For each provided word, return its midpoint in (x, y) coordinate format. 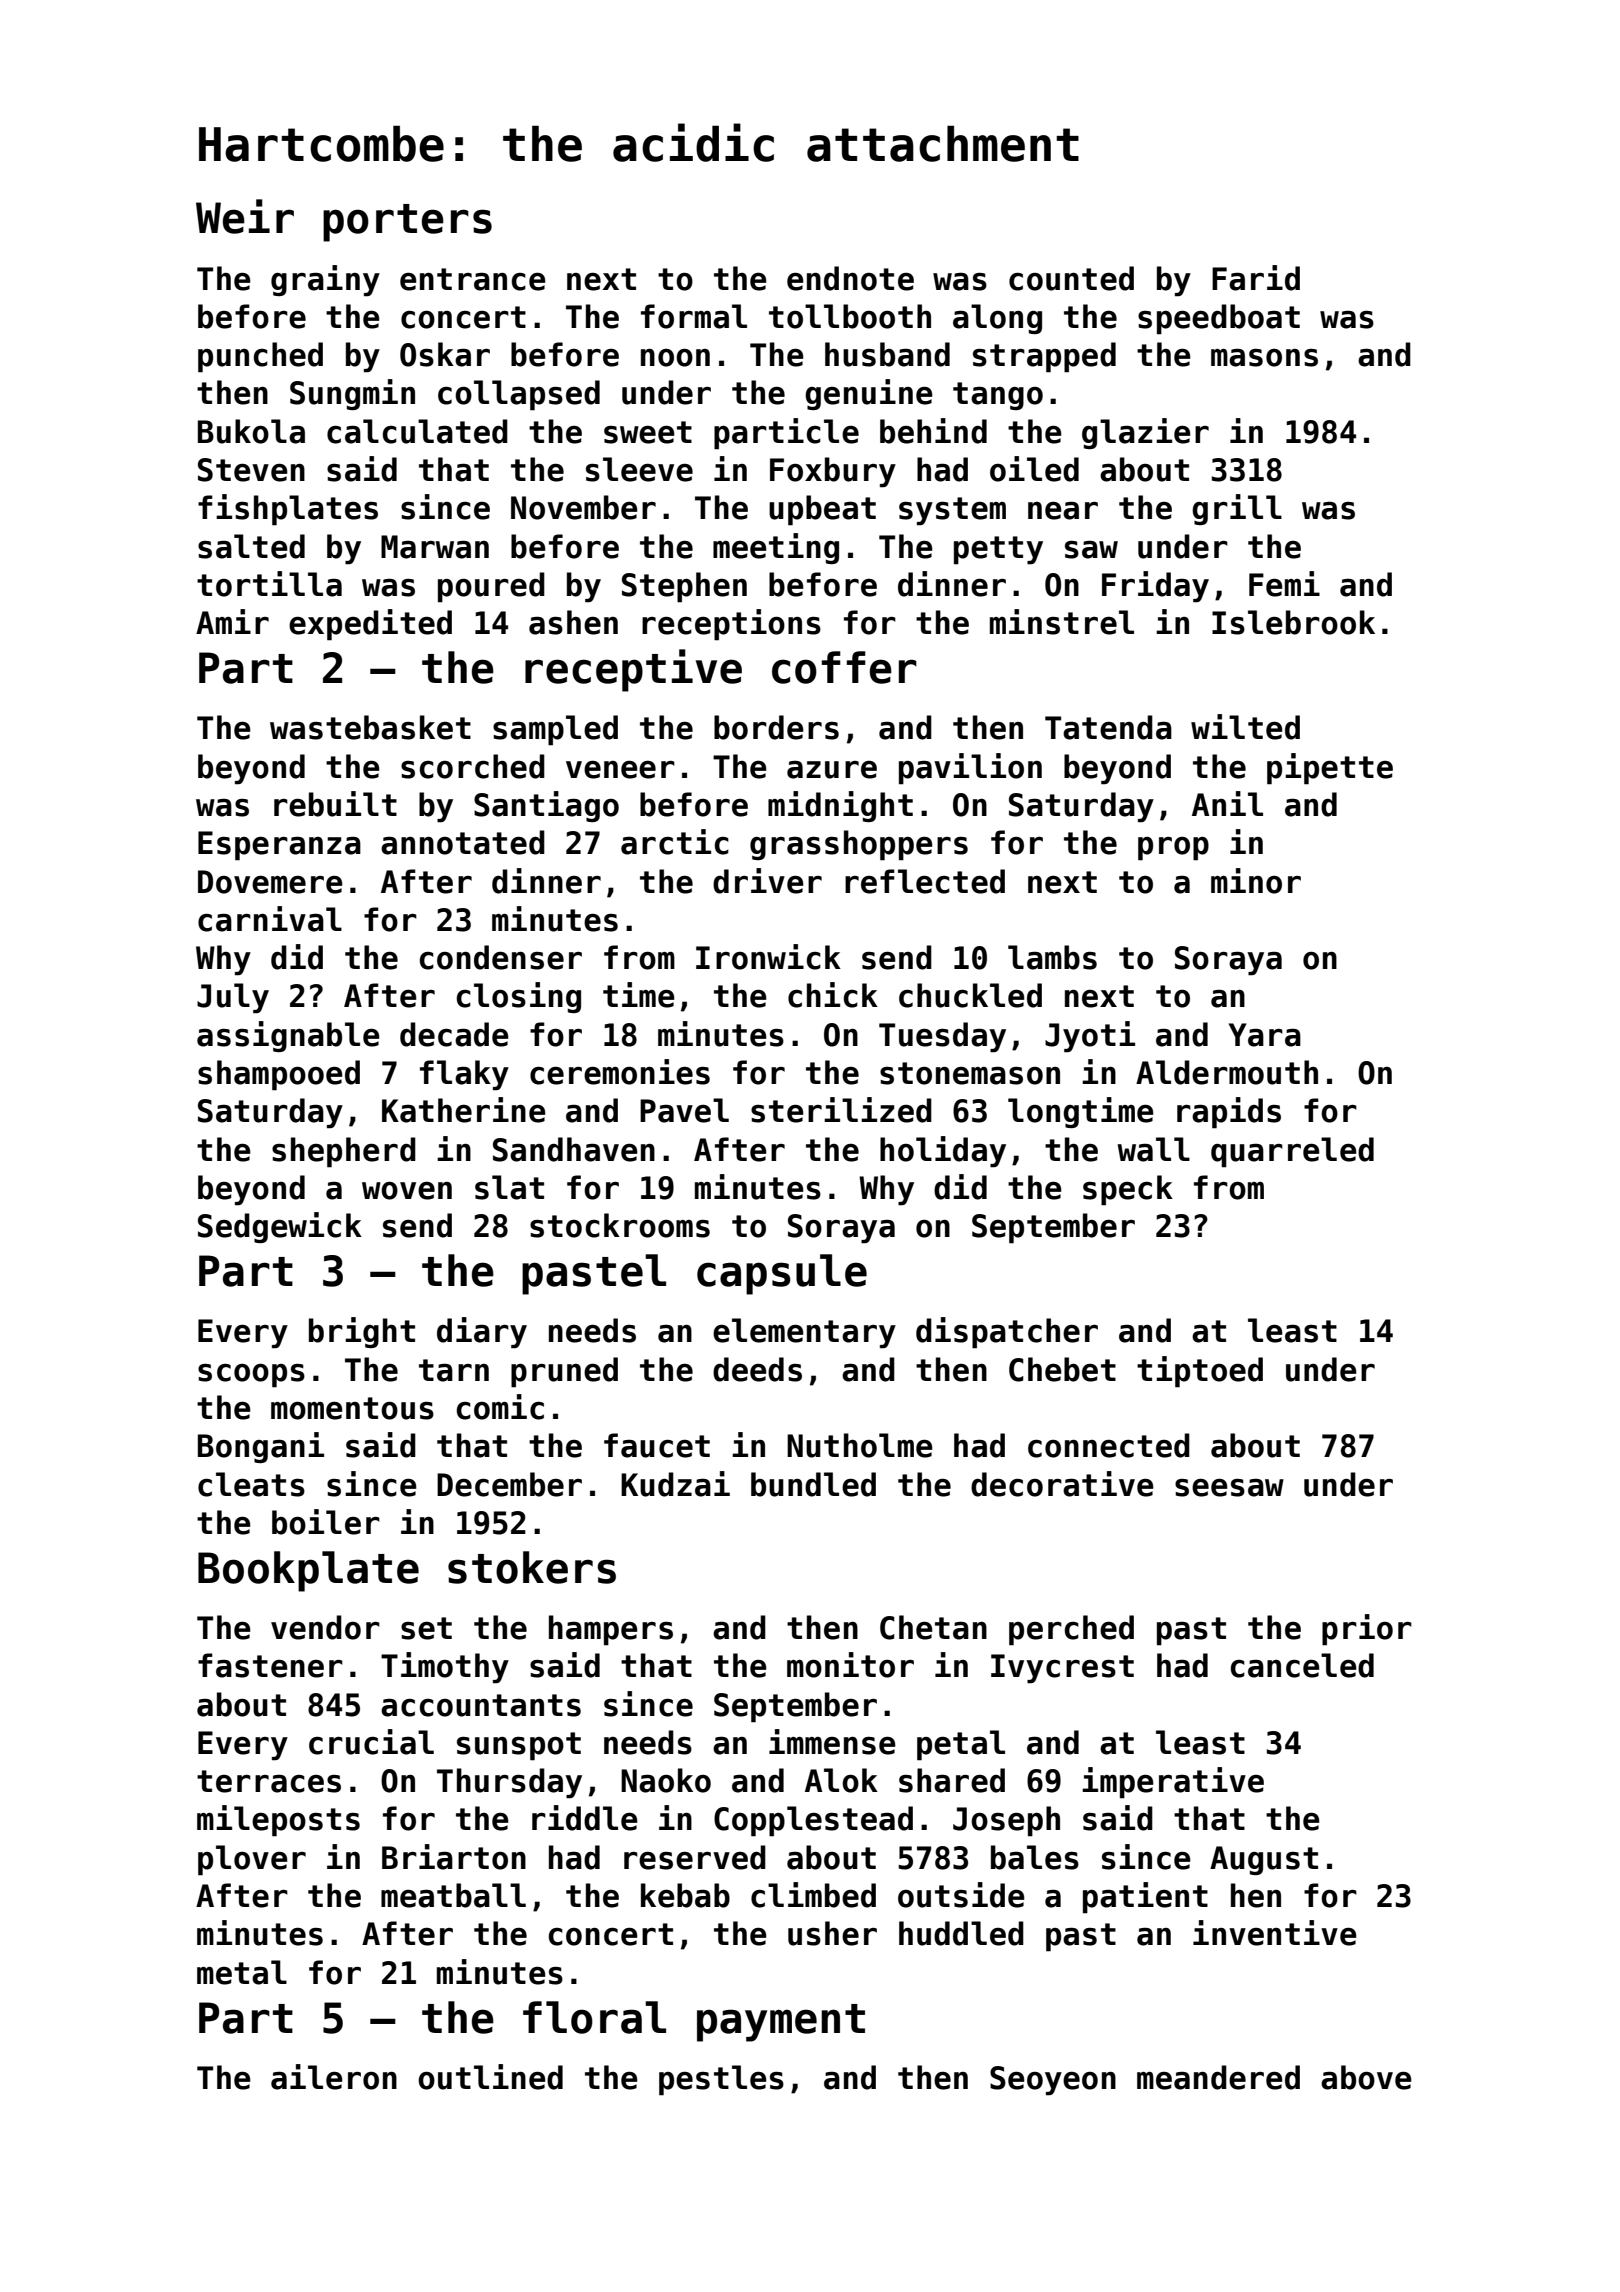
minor (1256, 881)
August (1264, 1860)
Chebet (1062, 1369)
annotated (463, 842)
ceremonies (620, 1072)
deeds (757, 1369)
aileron (334, 2077)
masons (1264, 357)
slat (509, 1187)
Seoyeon (1053, 2081)
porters (407, 223)
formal (694, 316)
